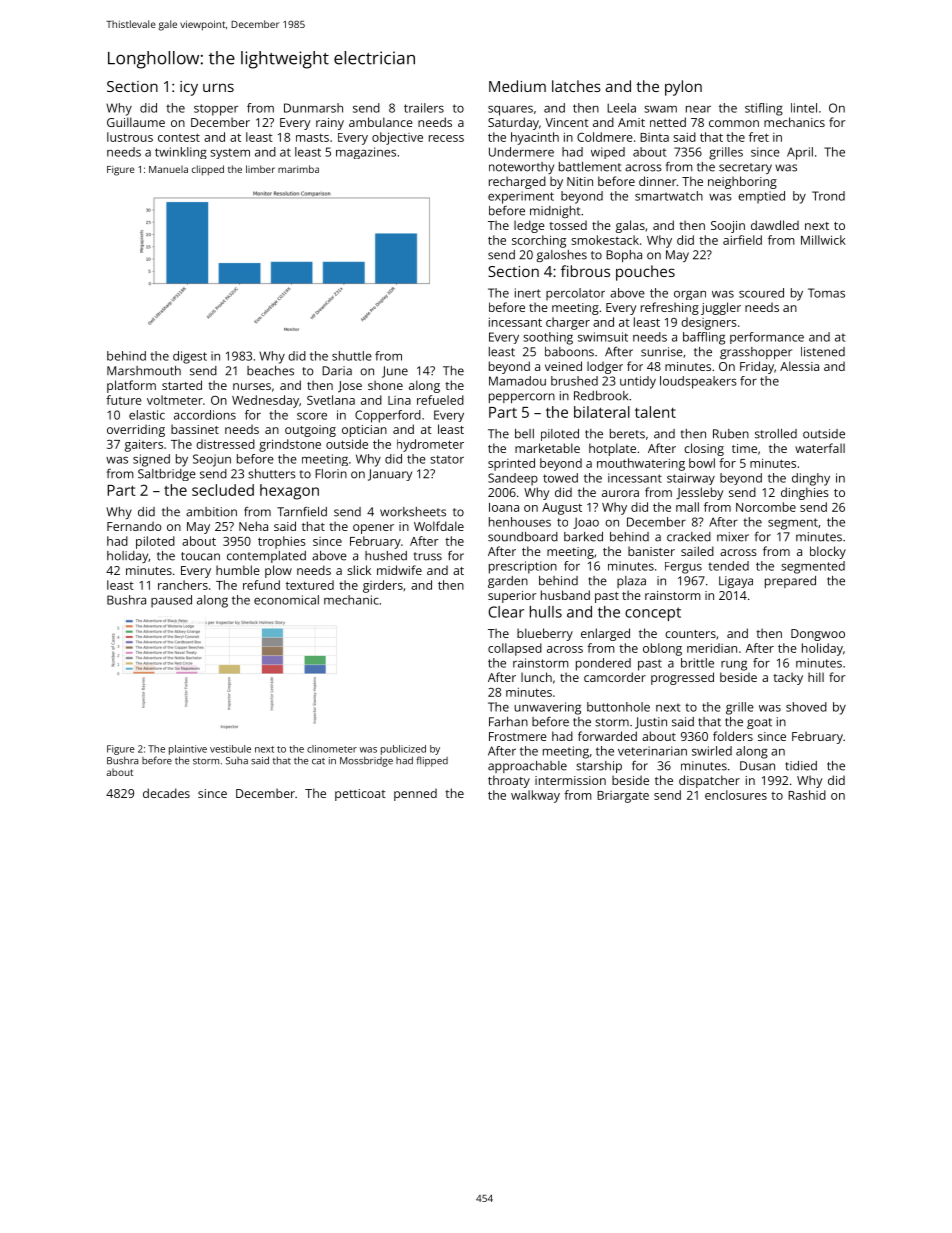  I want to click on Fernando, so click(134, 526).
